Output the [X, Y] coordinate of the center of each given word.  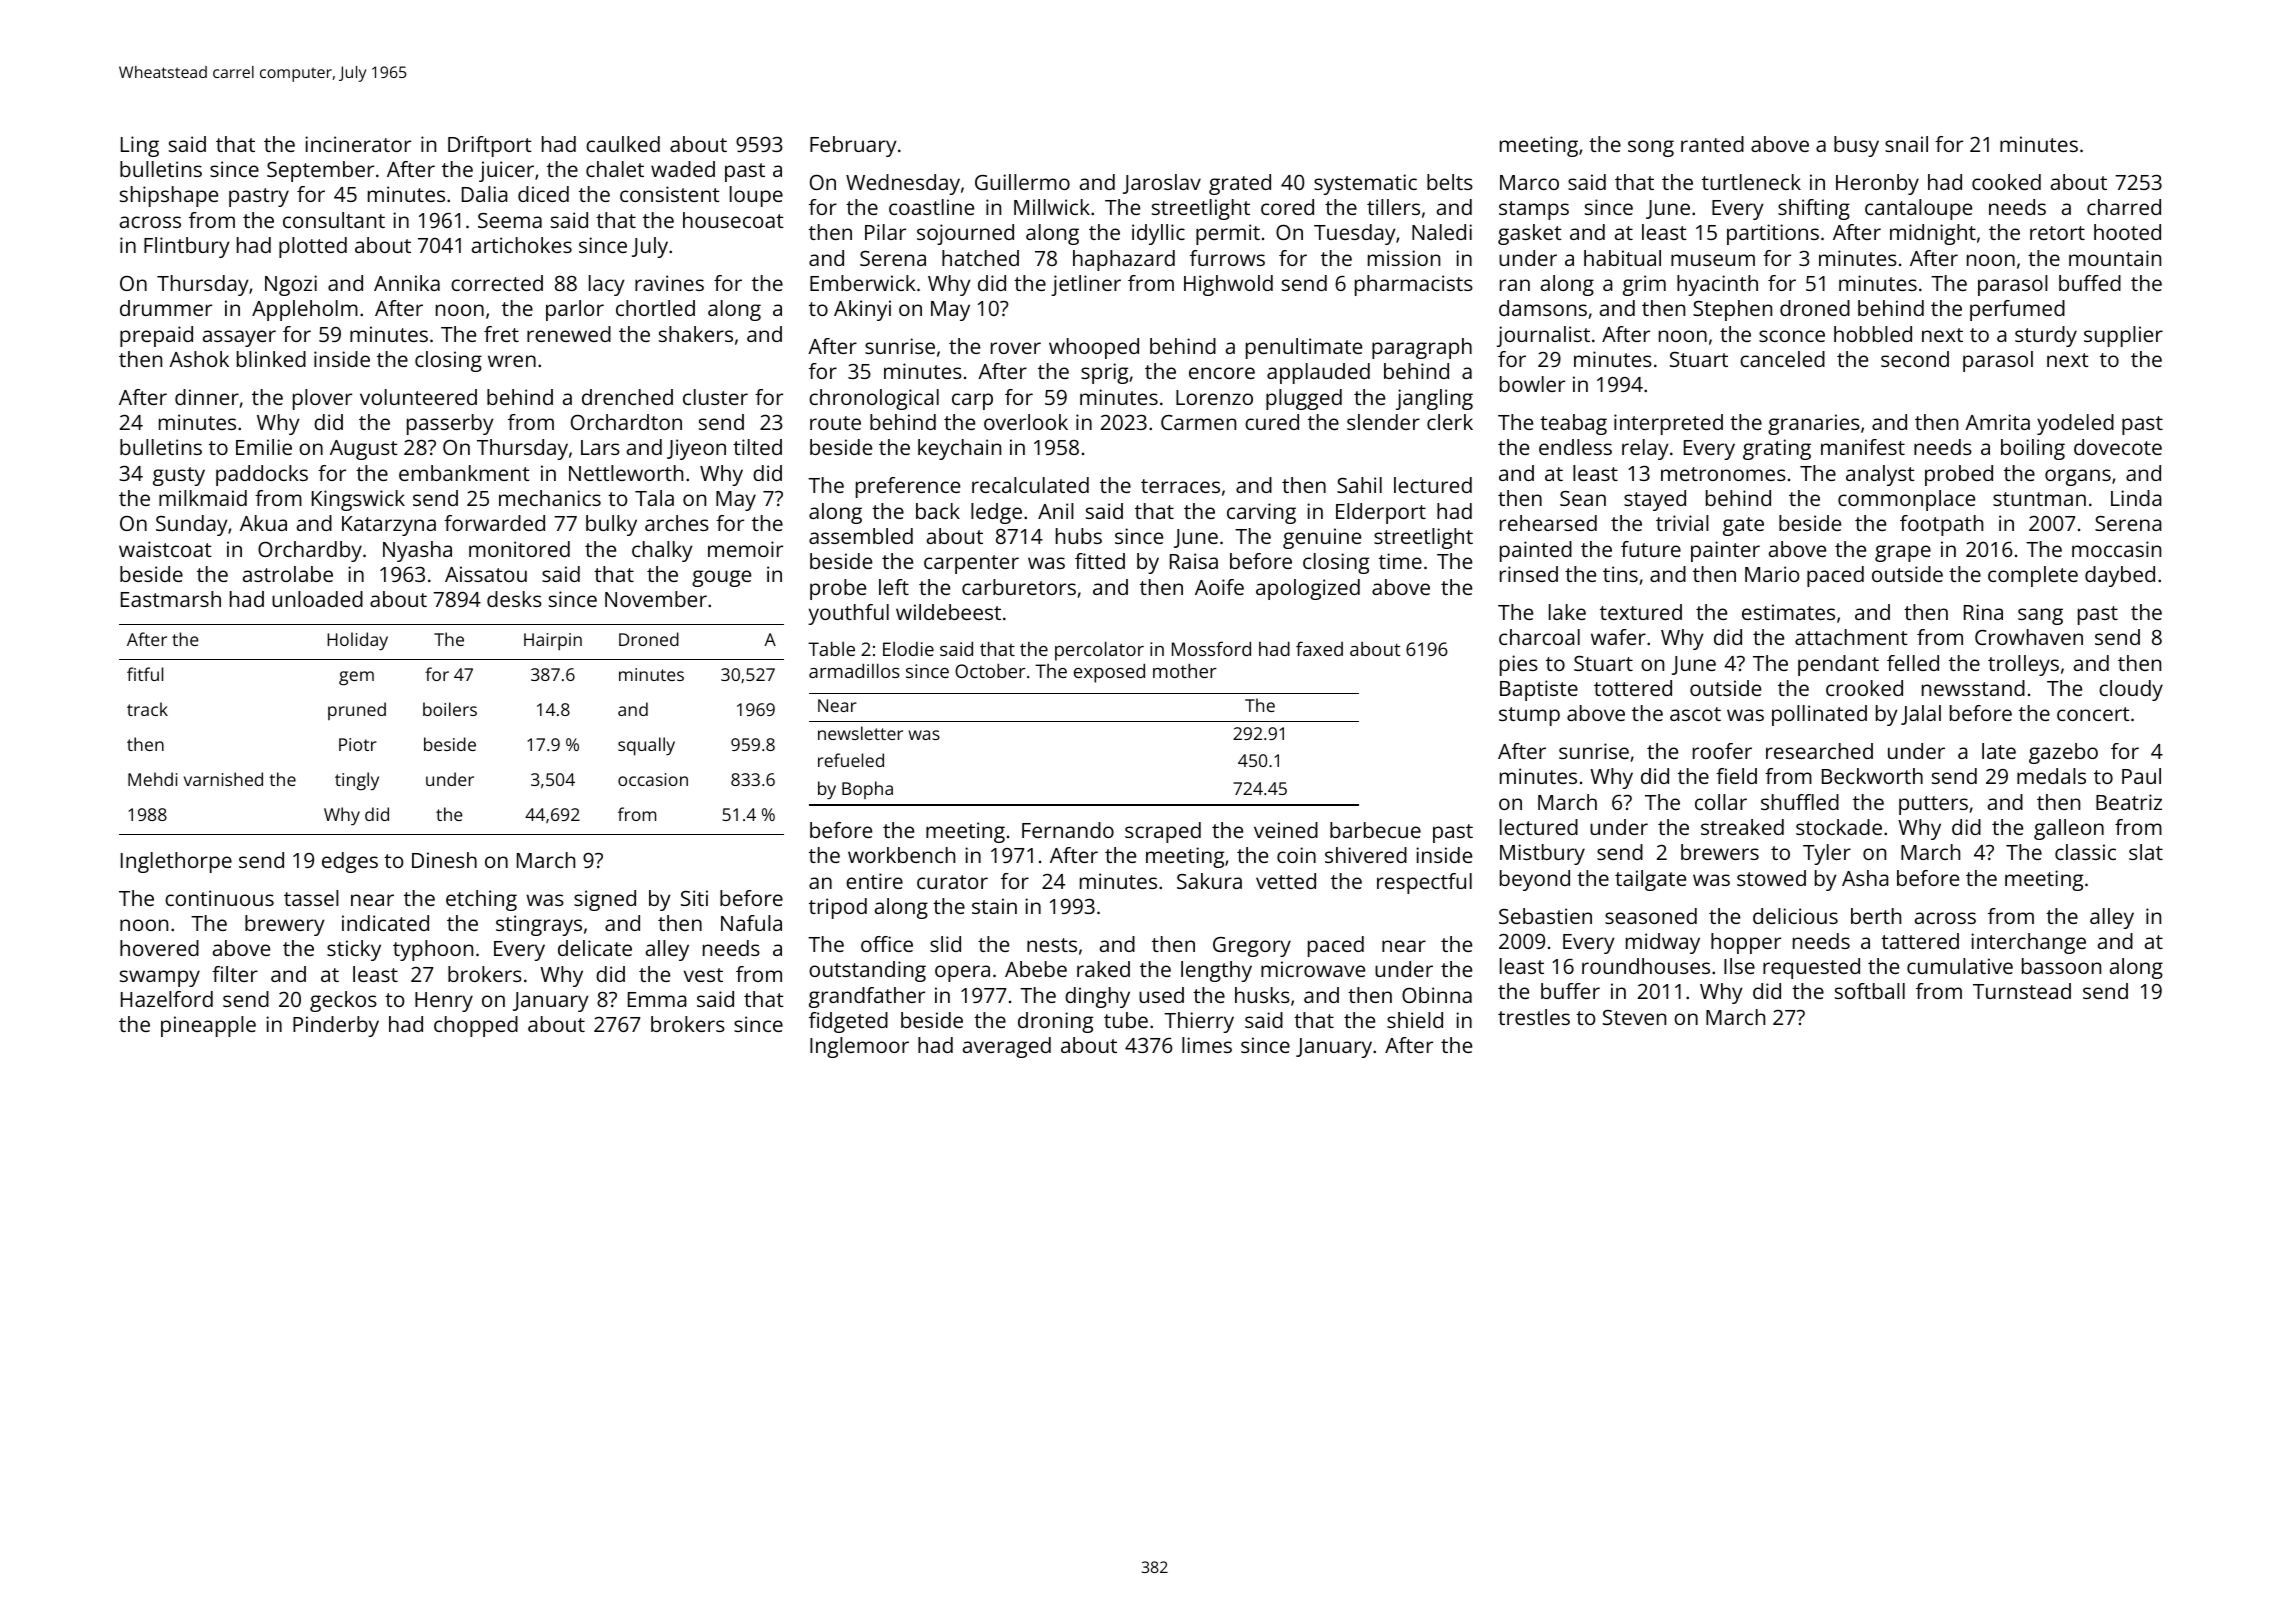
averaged [1007, 1047]
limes [1207, 1045]
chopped [476, 1026]
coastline [931, 207]
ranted [1712, 144]
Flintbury [187, 247]
